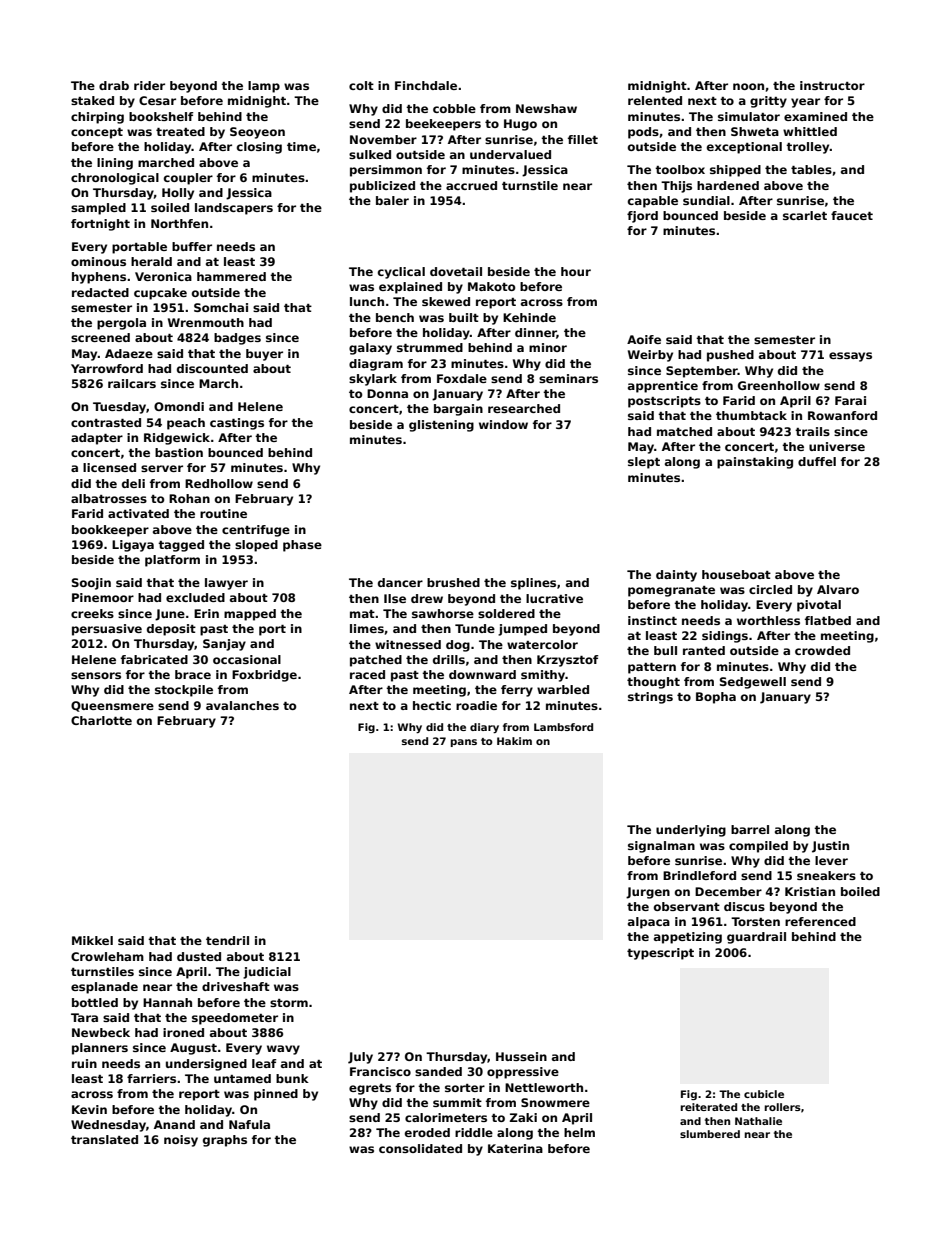  What do you see at coordinates (227, 940) in the page?
I see `tendril` at bounding box center [227, 940].
